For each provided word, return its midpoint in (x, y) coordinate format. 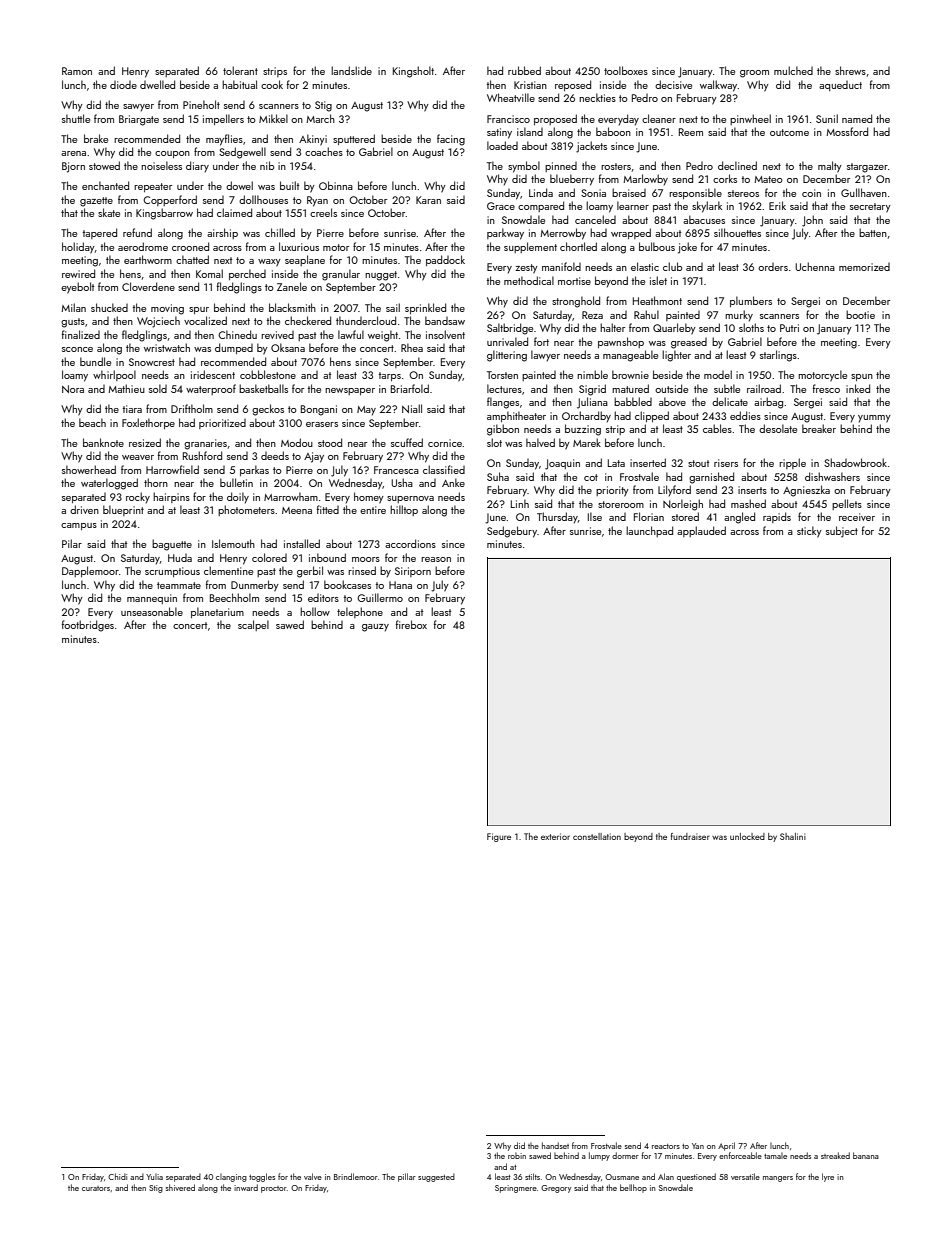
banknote (103, 442)
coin (811, 193)
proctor (274, 1189)
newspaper (350, 391)
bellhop (633, 1188)
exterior (555, 836)
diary (197, 167)
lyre (828, 1177)
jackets (591, 147)
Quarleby (674, 329)
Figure (499, 837)
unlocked (747, 836)
